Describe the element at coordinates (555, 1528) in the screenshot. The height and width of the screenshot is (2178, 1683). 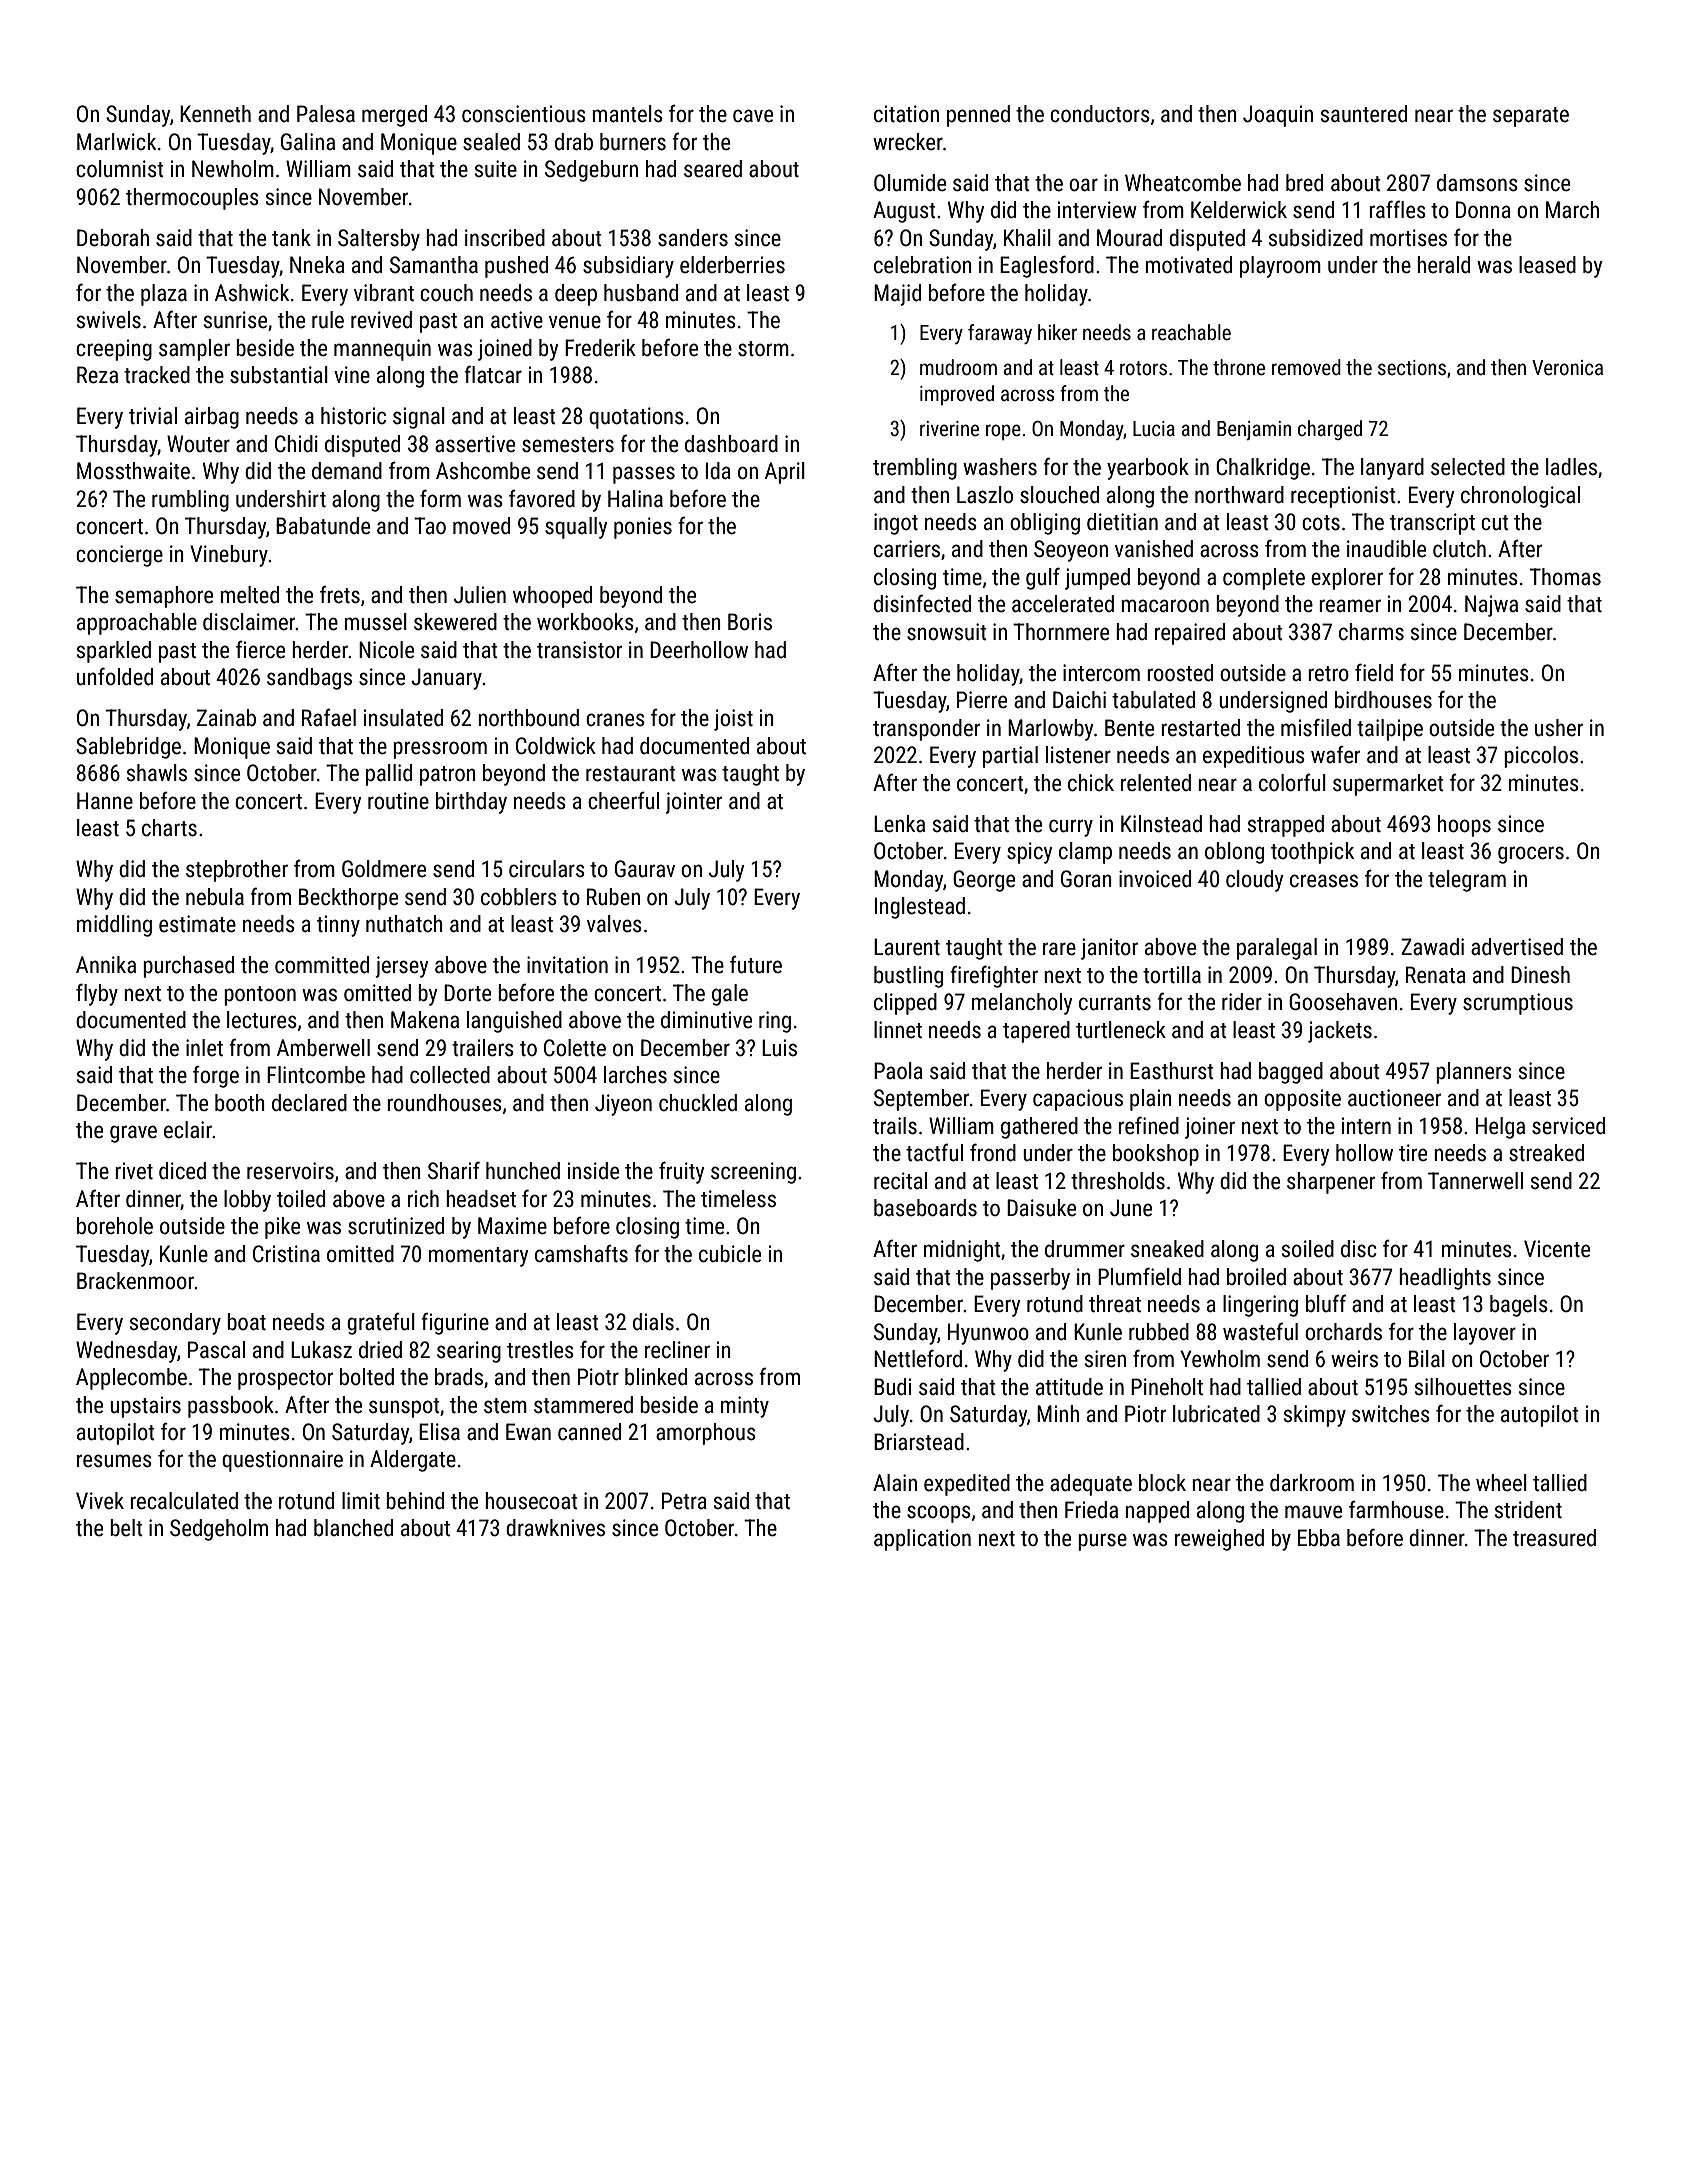
I see `drawknives` at that location.
